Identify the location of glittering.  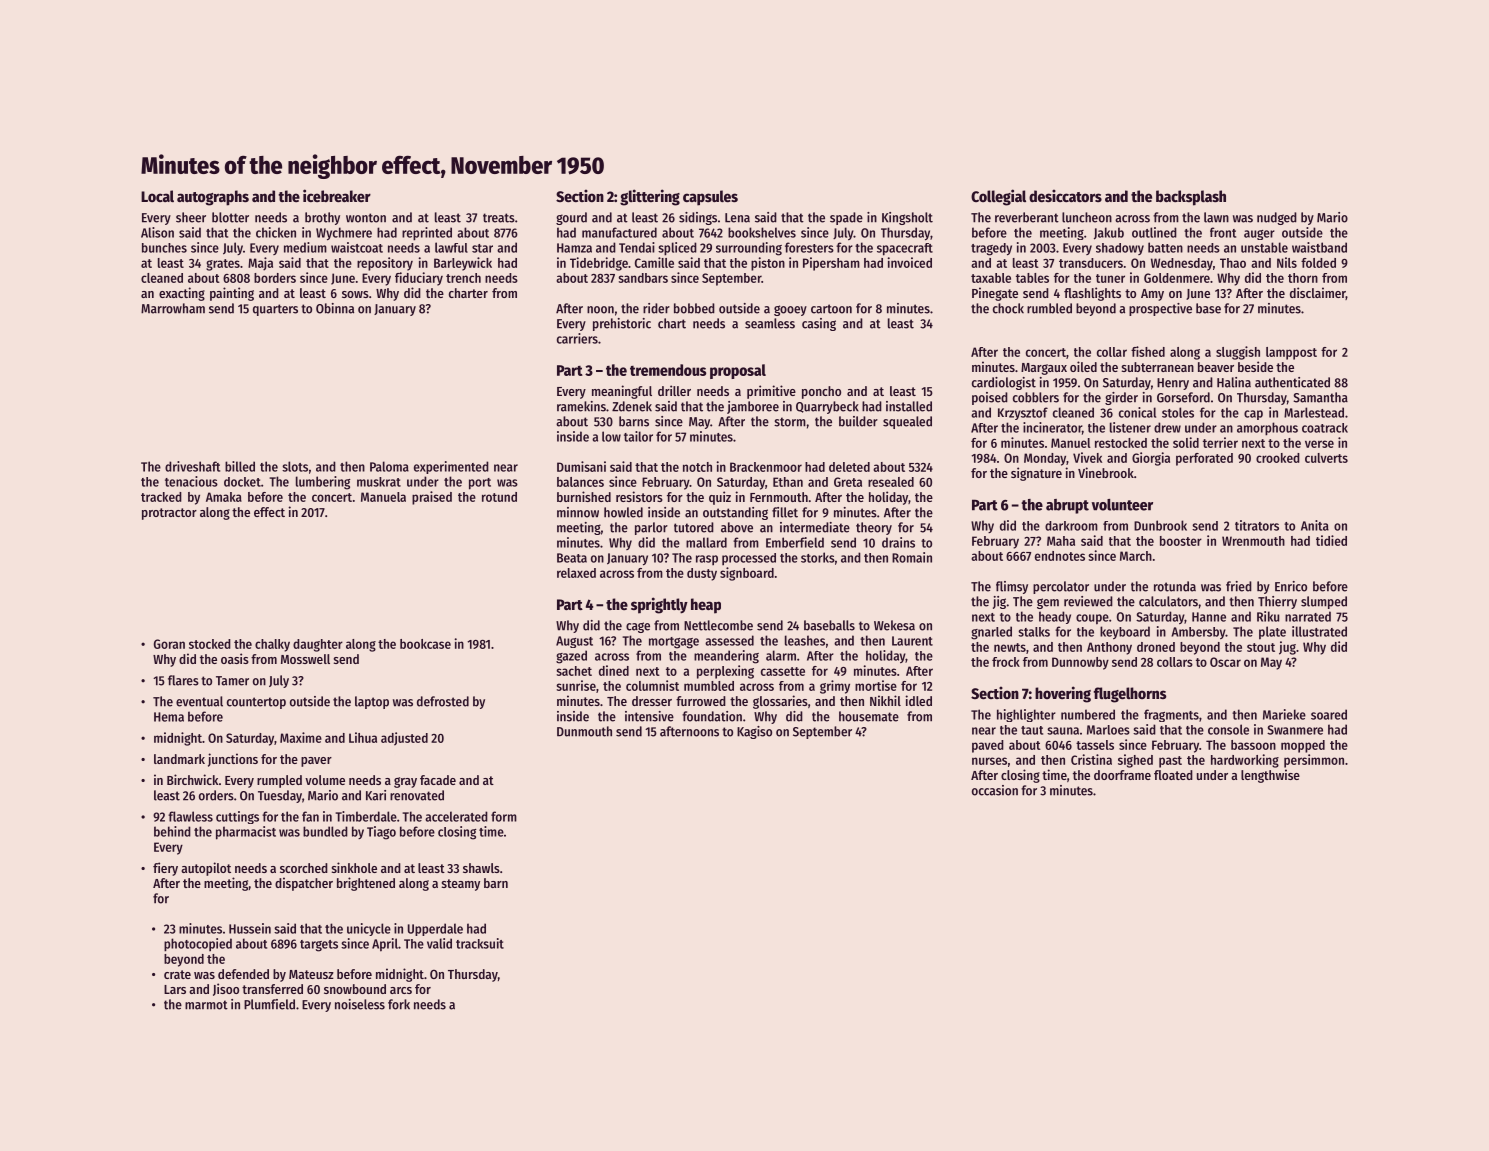
(650, 197).
